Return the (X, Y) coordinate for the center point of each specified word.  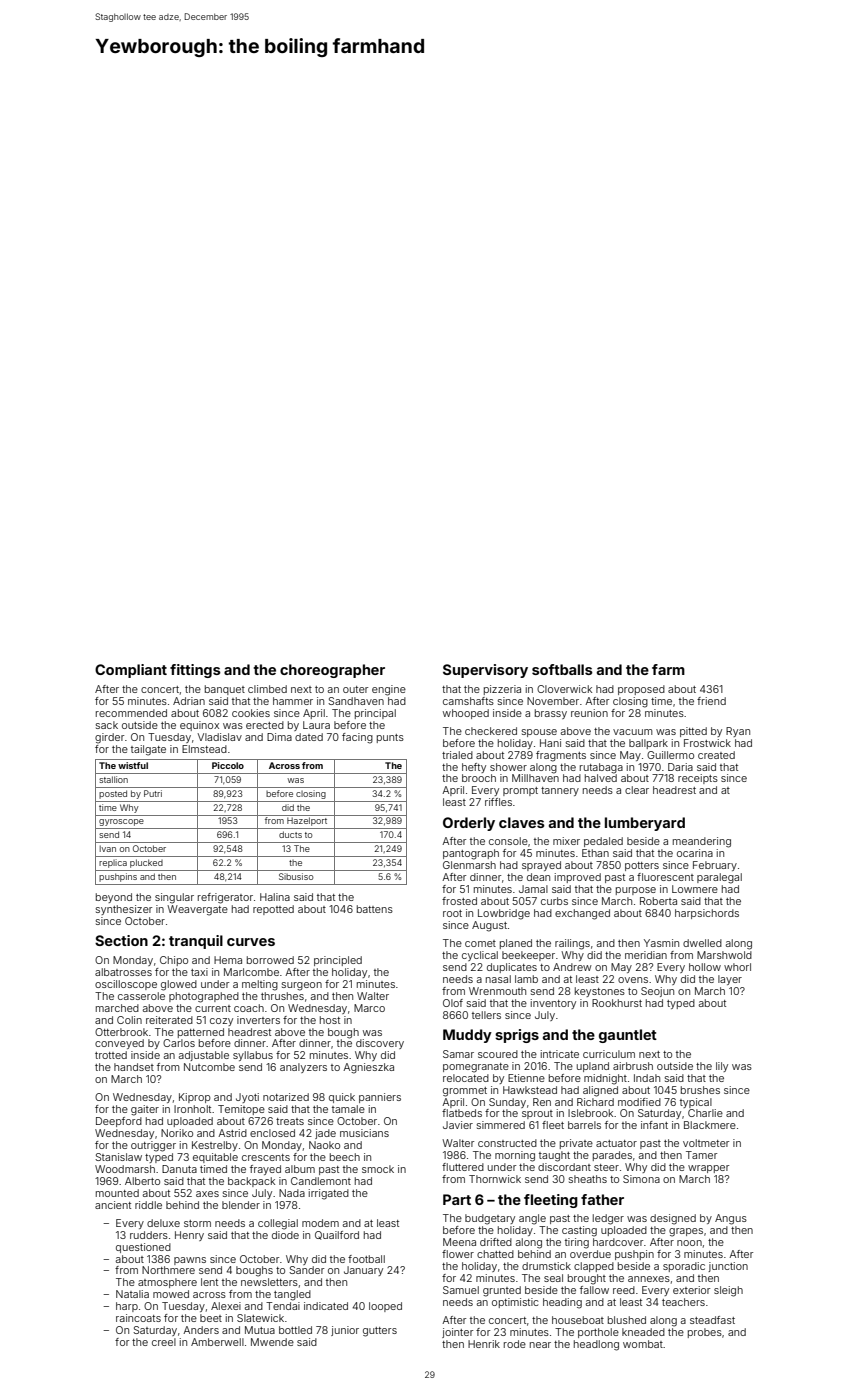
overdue (590, 1254)
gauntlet (628, 1036)
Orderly (469, 824)
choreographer (332, 671)
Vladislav (220, 737)
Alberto (142, 1181)
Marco (369, 1008)
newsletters (269, 1282)
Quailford (337, 1235)
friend (711, 701)
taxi (199, 972)
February (715, 866)
